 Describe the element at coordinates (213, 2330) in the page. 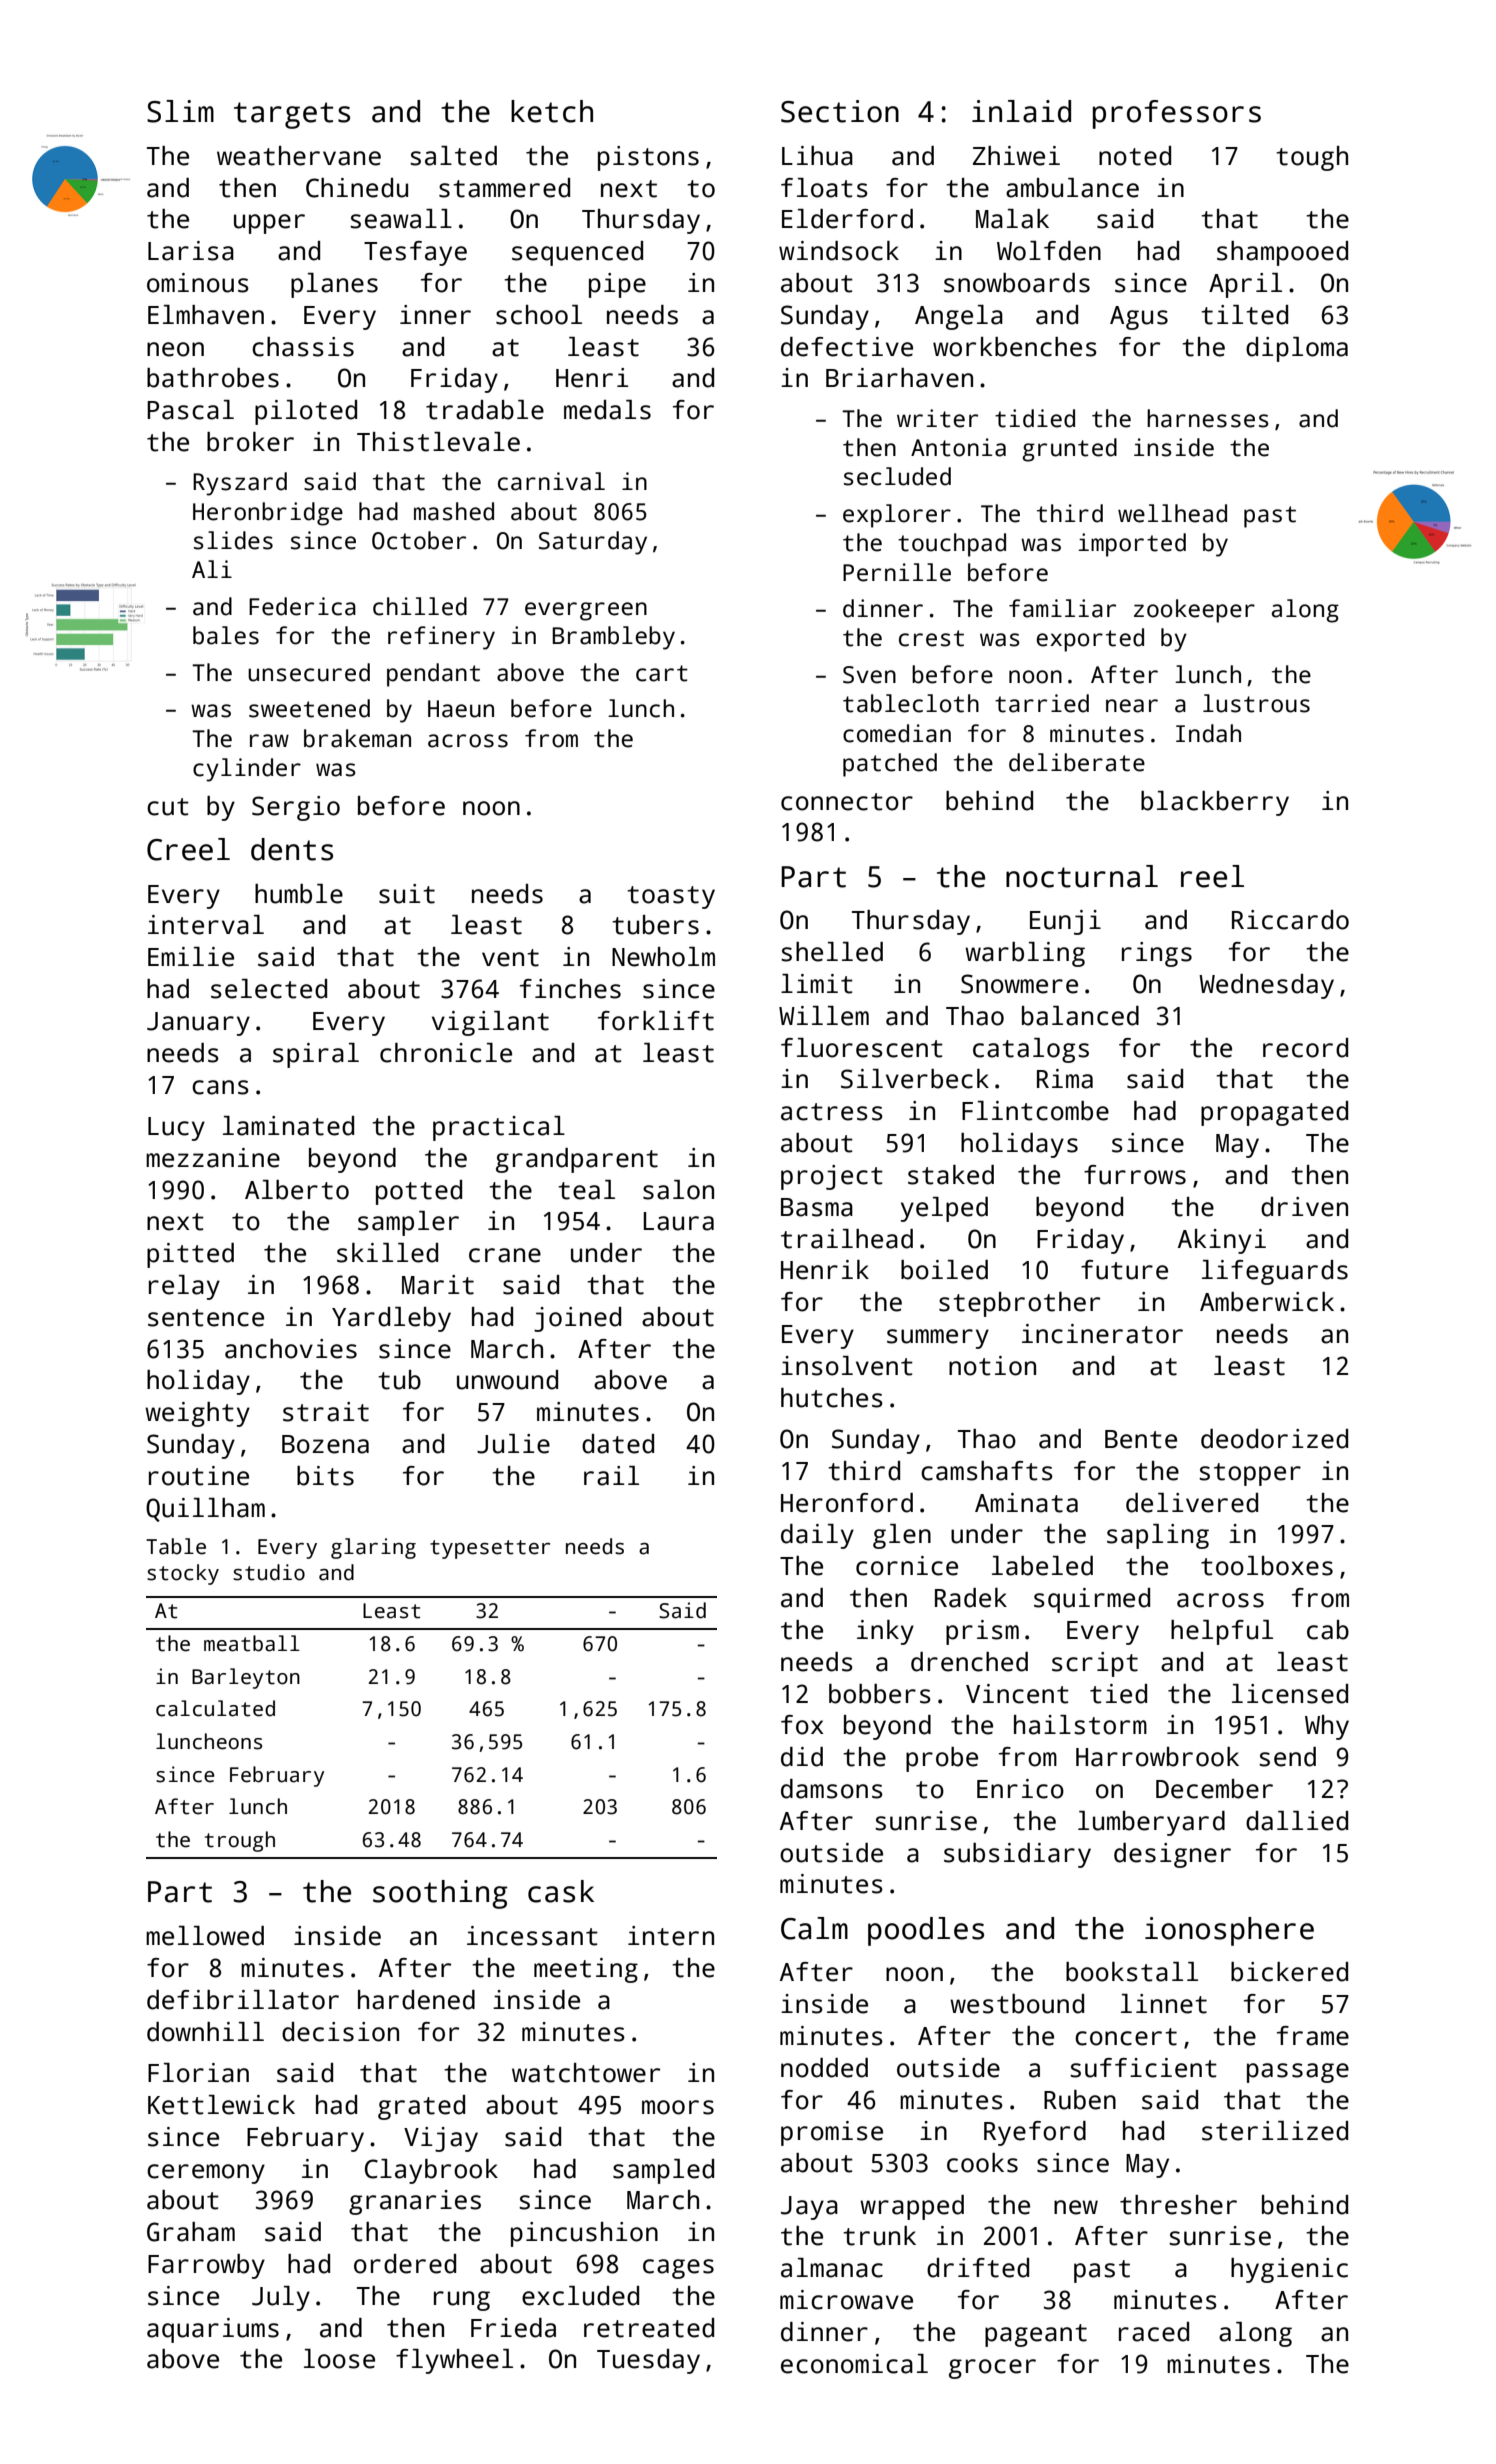

I see `aquariums` at that location.
